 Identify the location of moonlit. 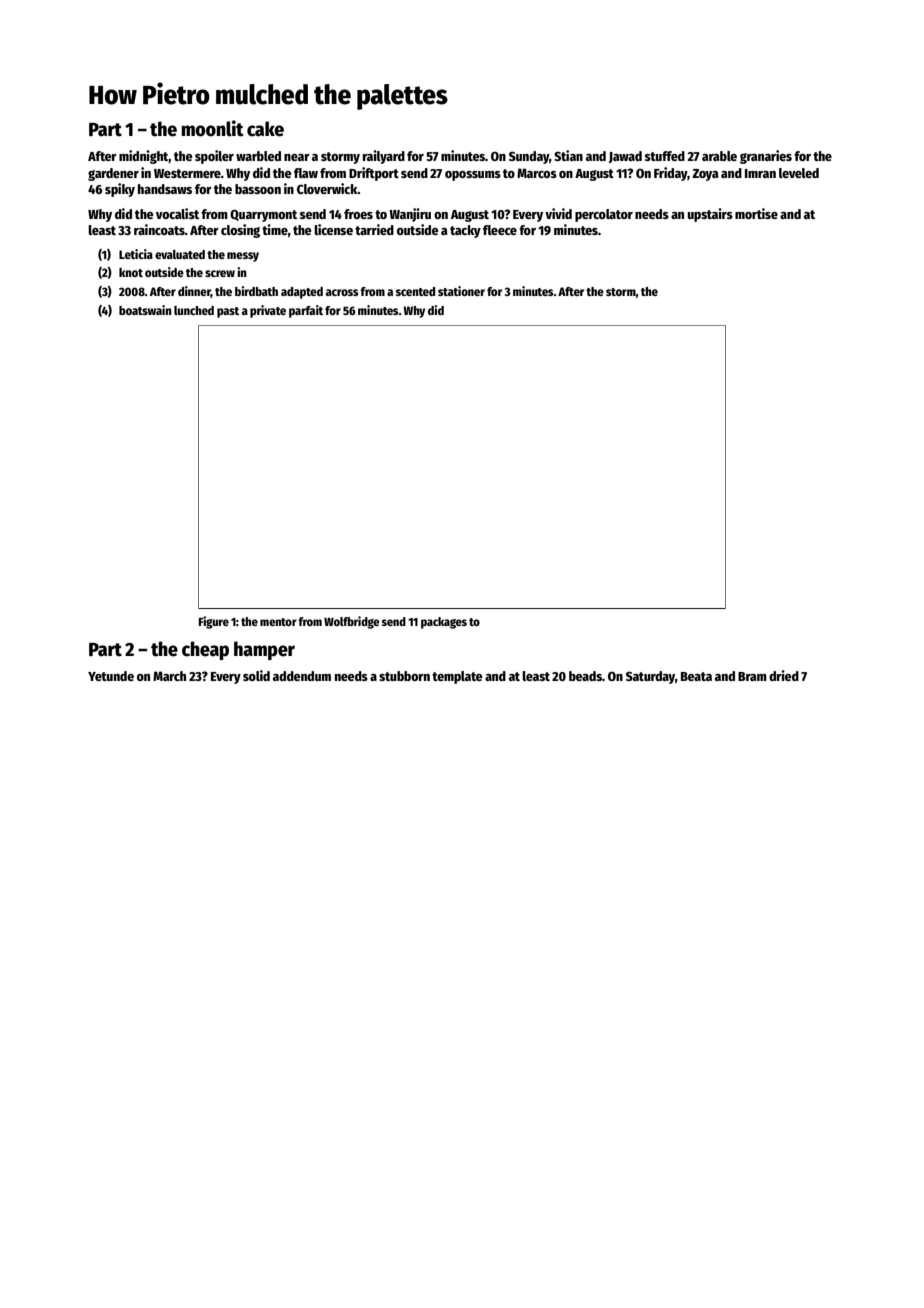
(212, 128).
